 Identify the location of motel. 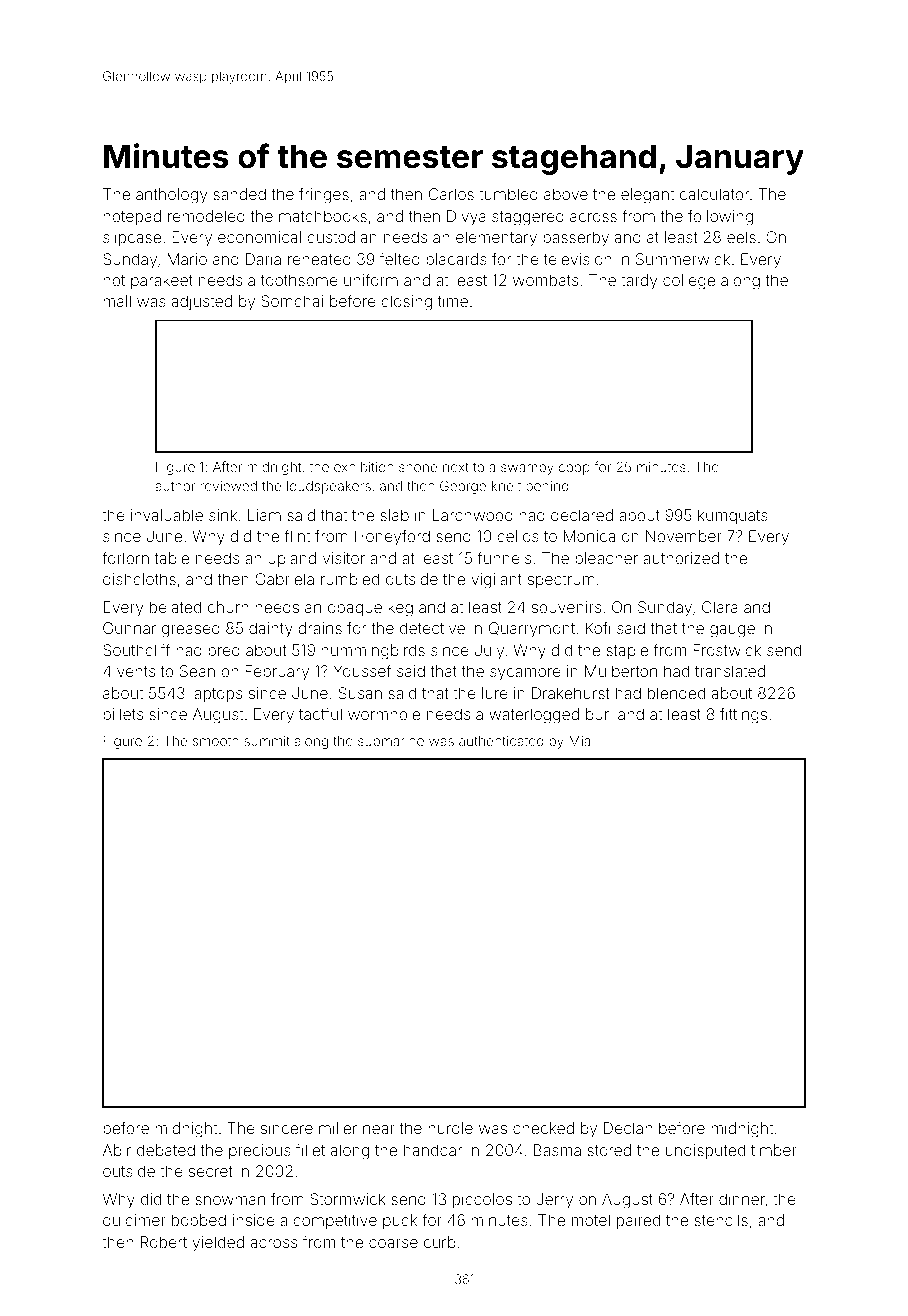
(591, 1220).
